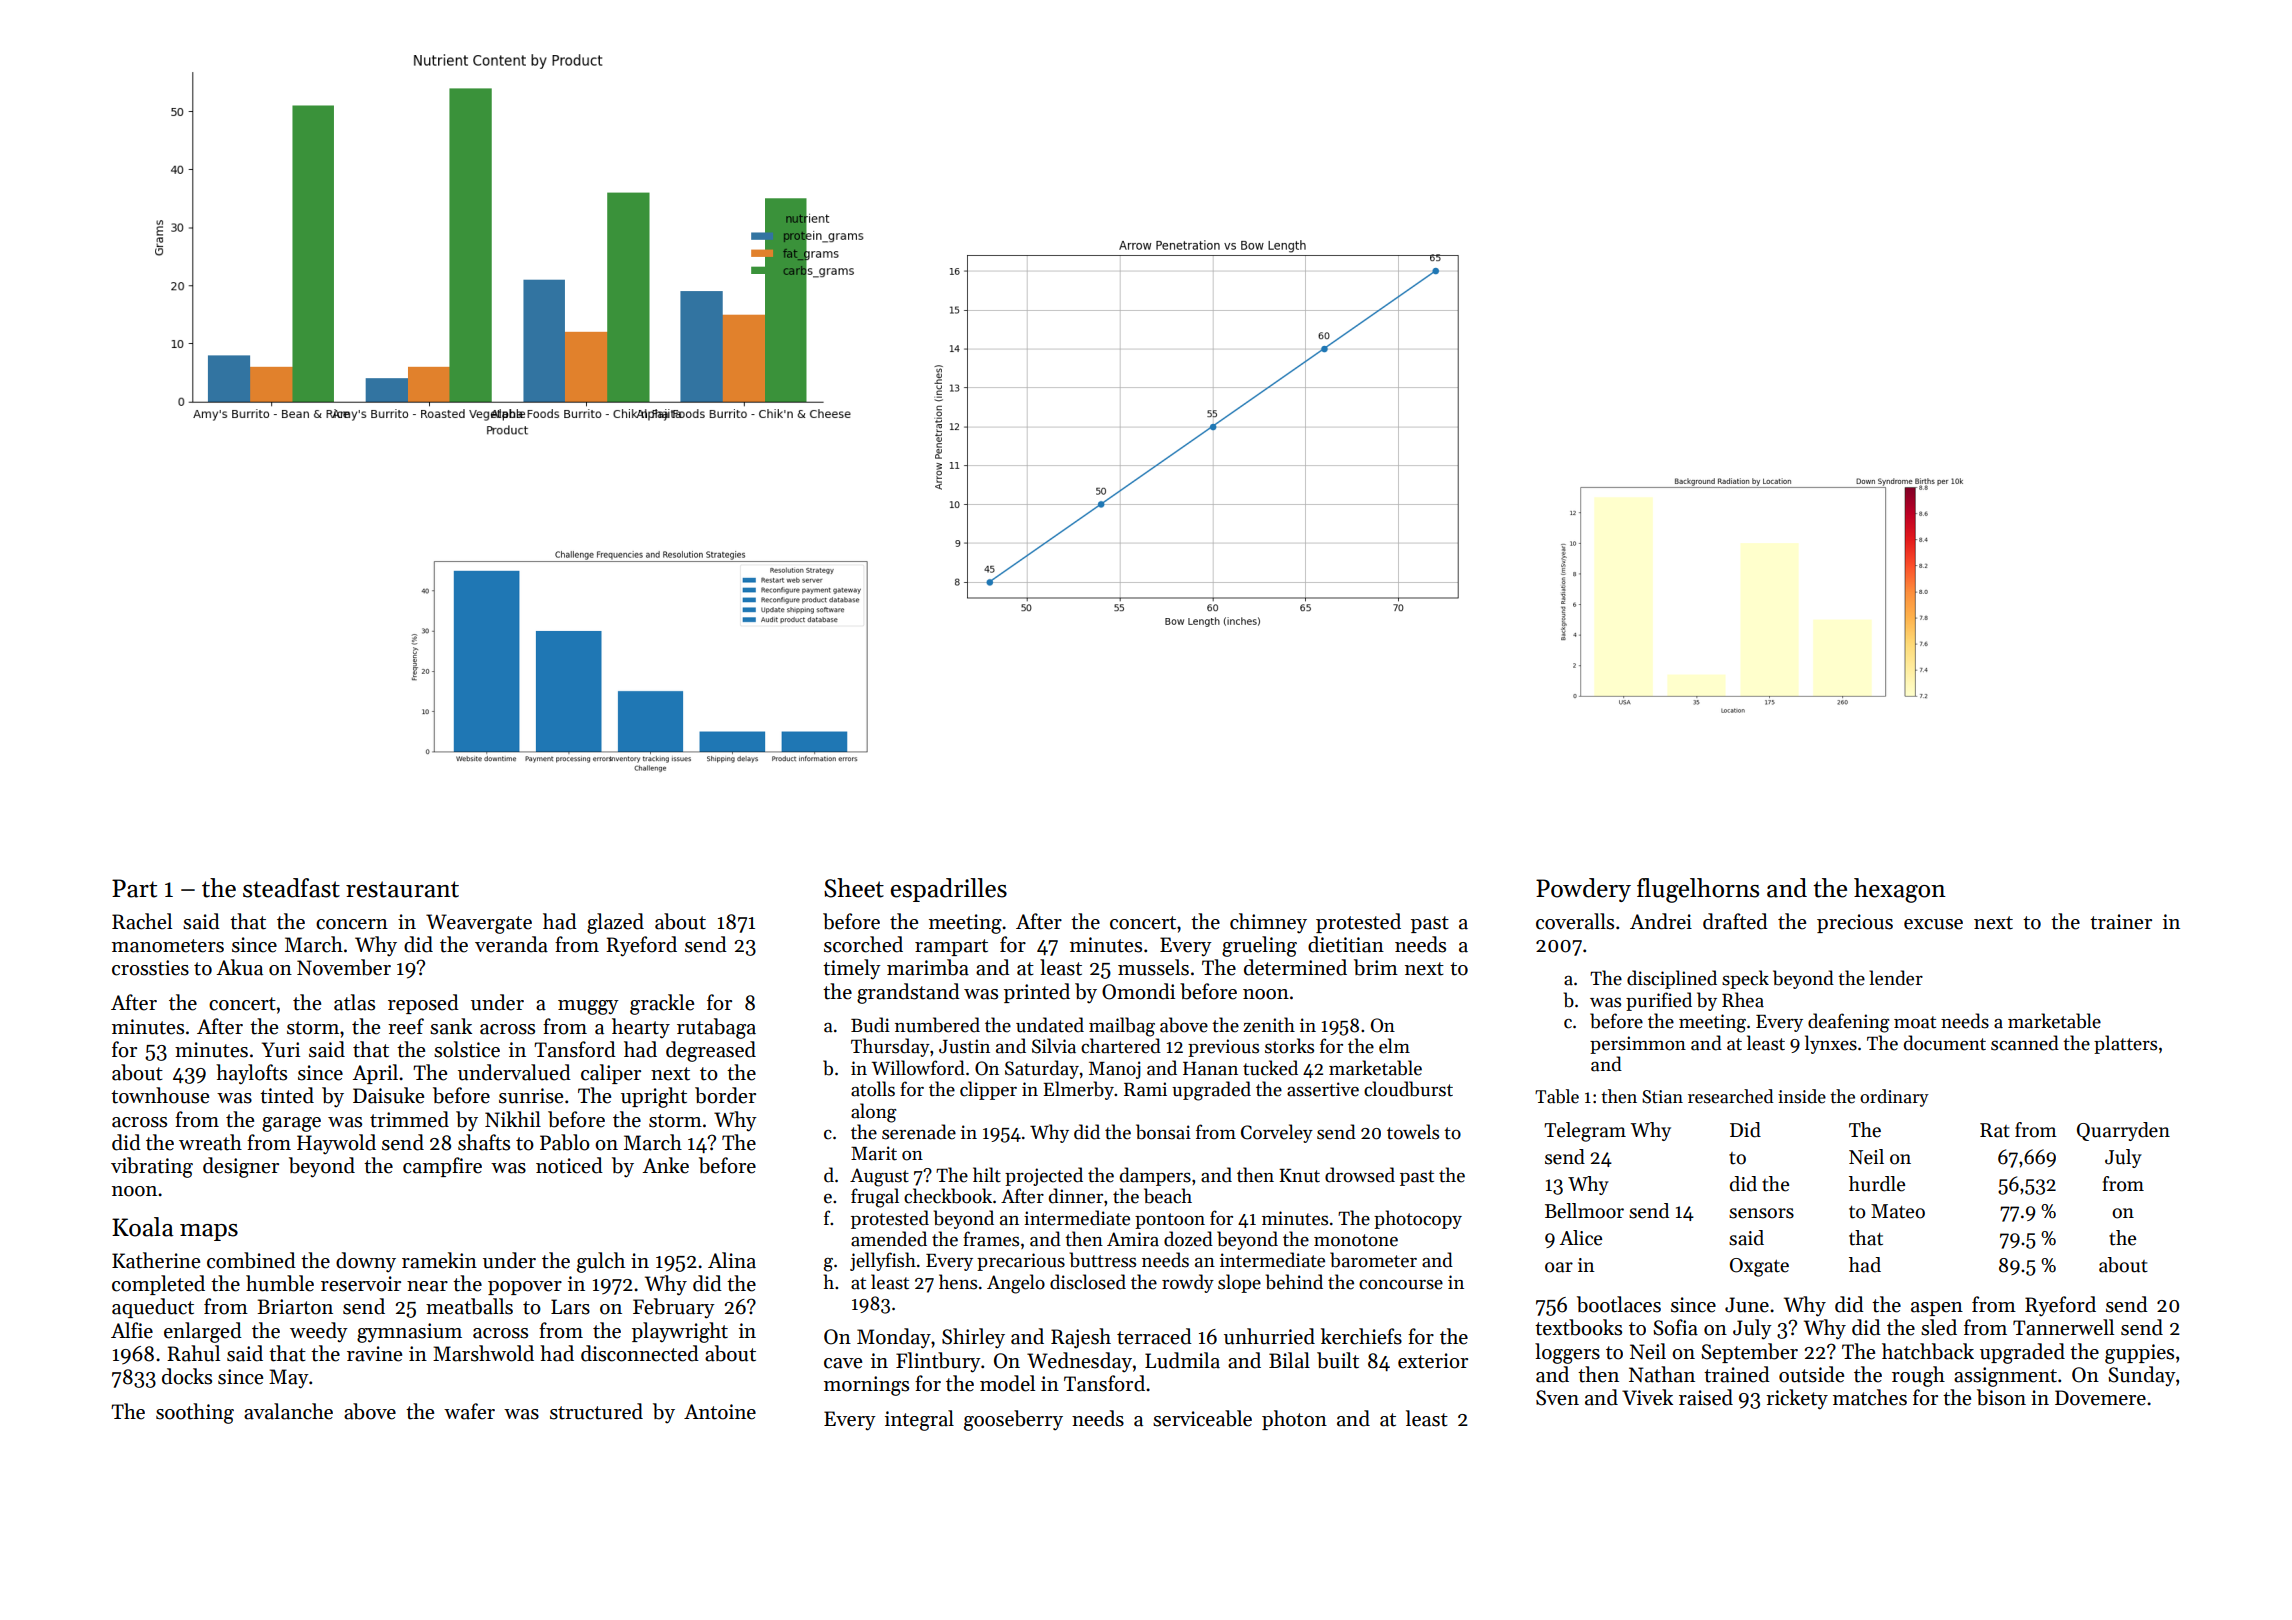  What do you see at coordinates (1585, 1132) in the screenshot?
I see `Telegram` at bounding box center [1585, 1132].
